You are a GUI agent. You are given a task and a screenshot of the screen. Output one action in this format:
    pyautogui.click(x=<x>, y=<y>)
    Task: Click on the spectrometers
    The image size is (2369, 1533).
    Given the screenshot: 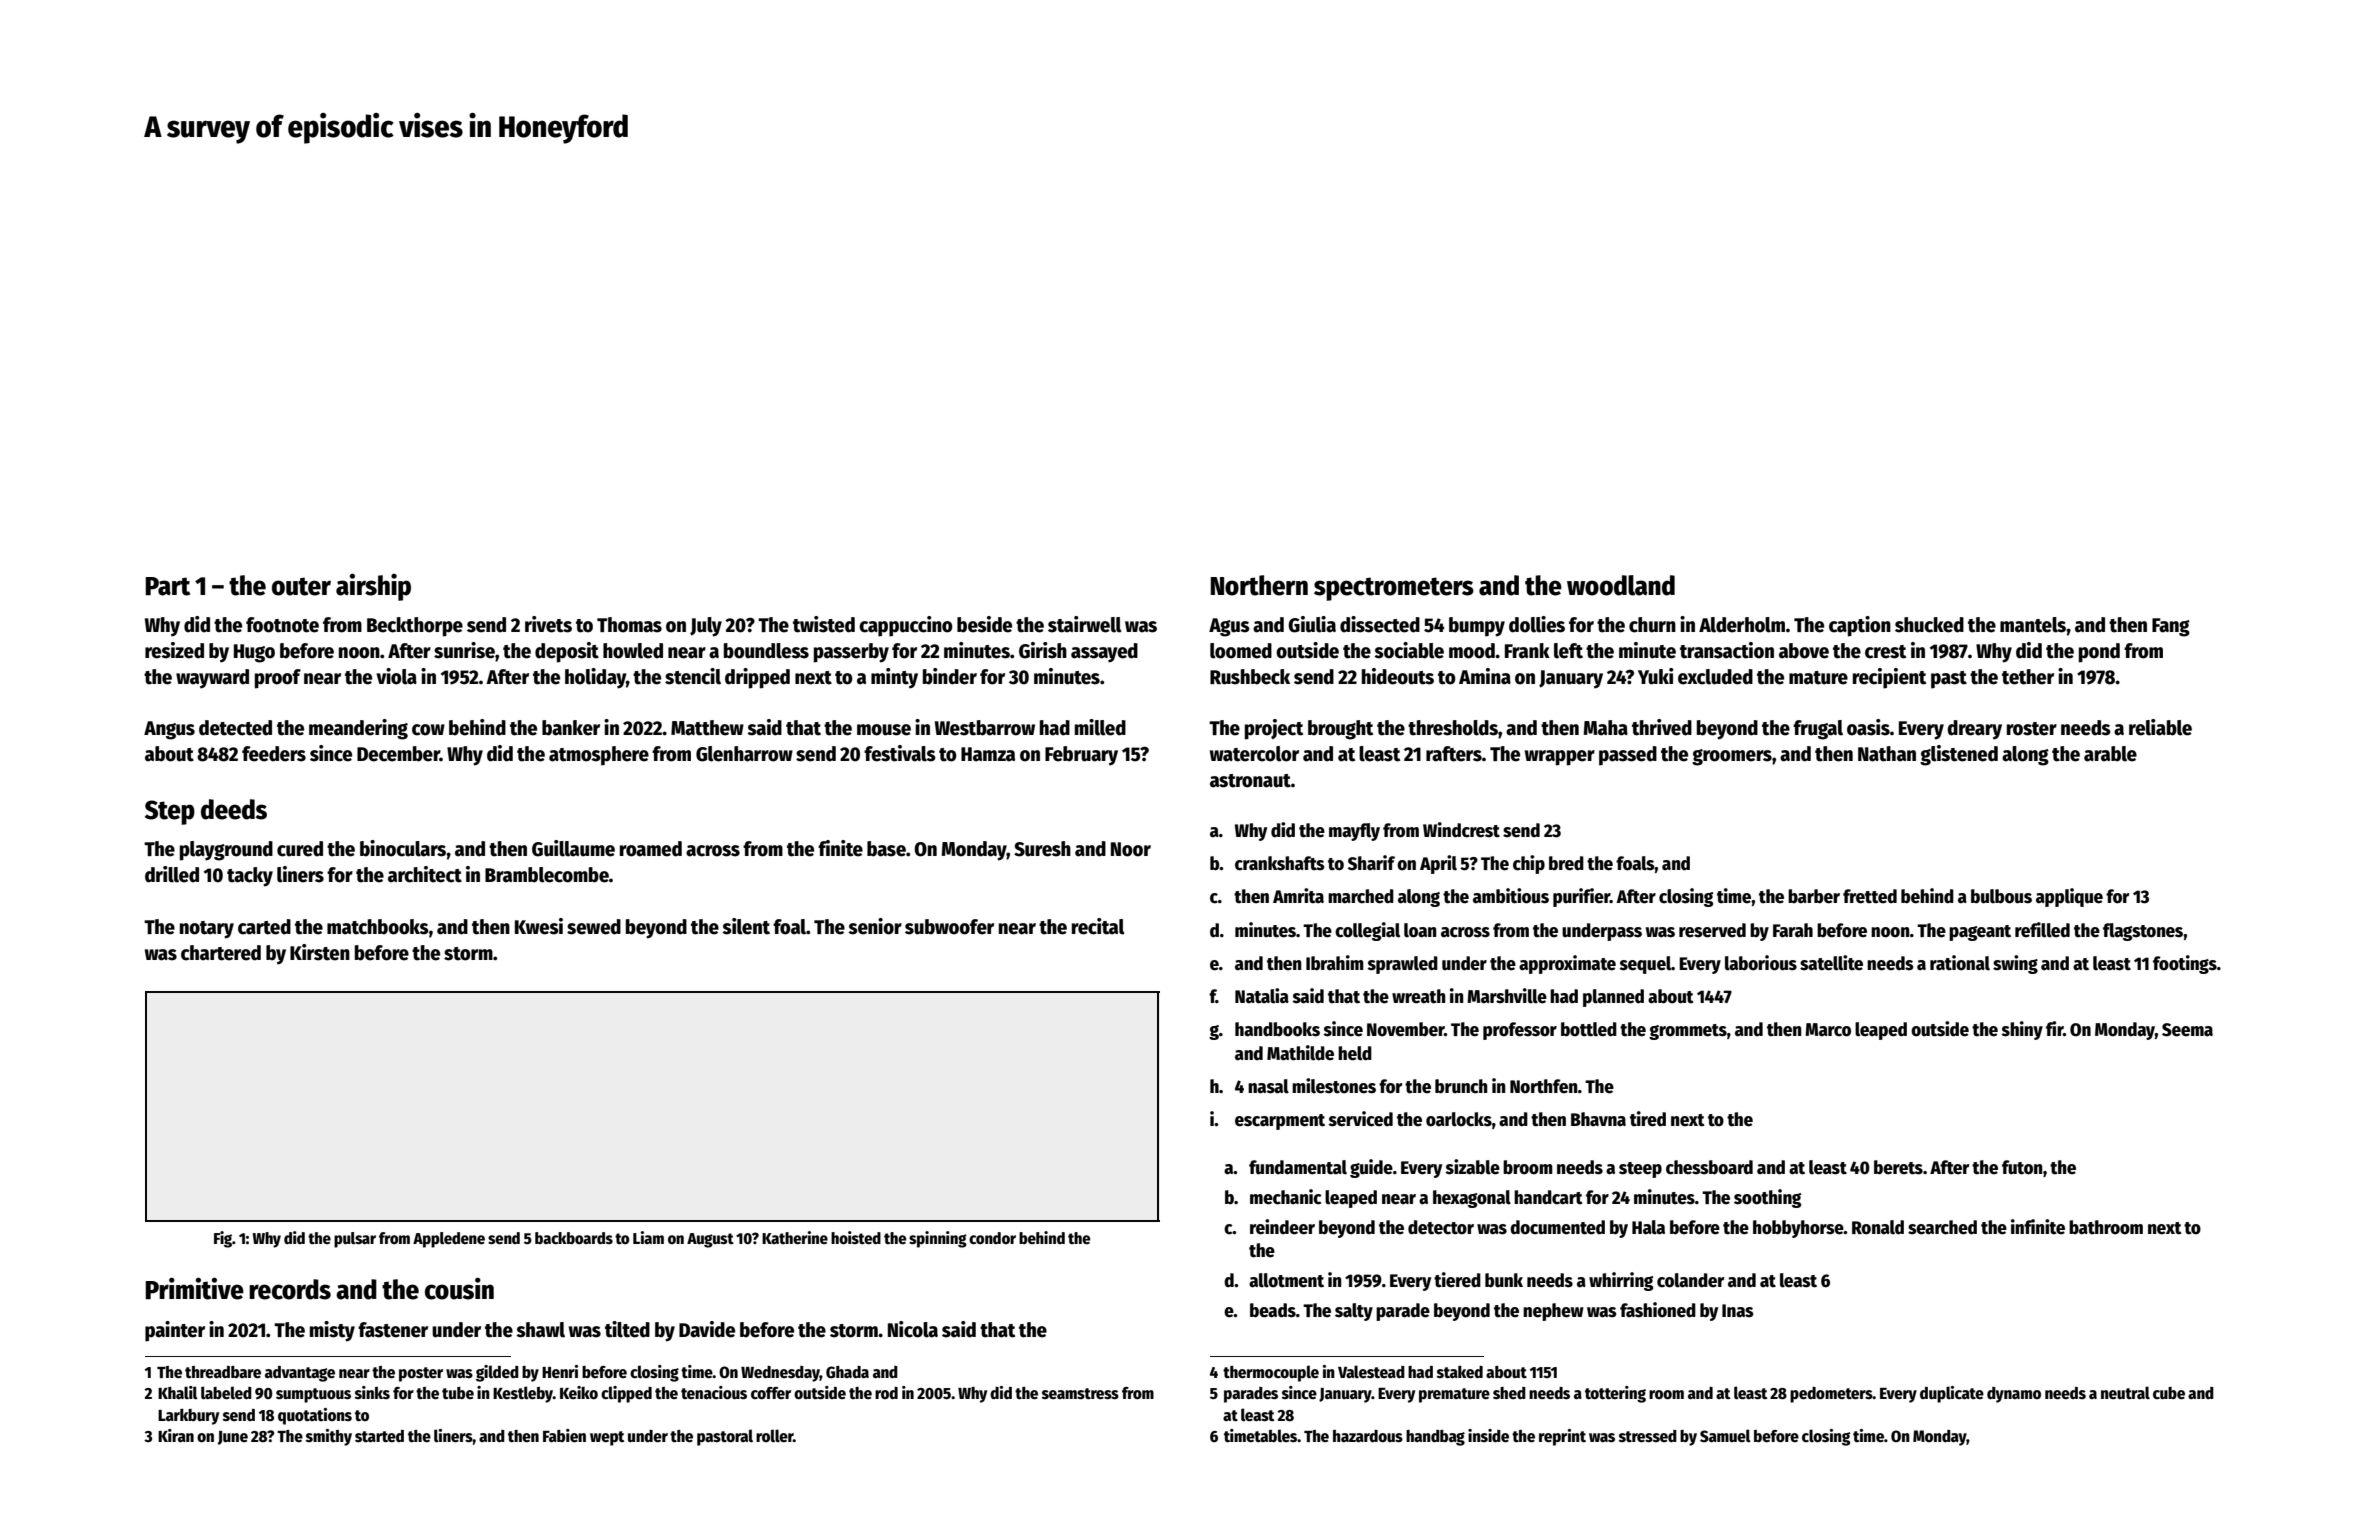 What is the action you would take?
    pyautogui.click(x=1394, y=589)
